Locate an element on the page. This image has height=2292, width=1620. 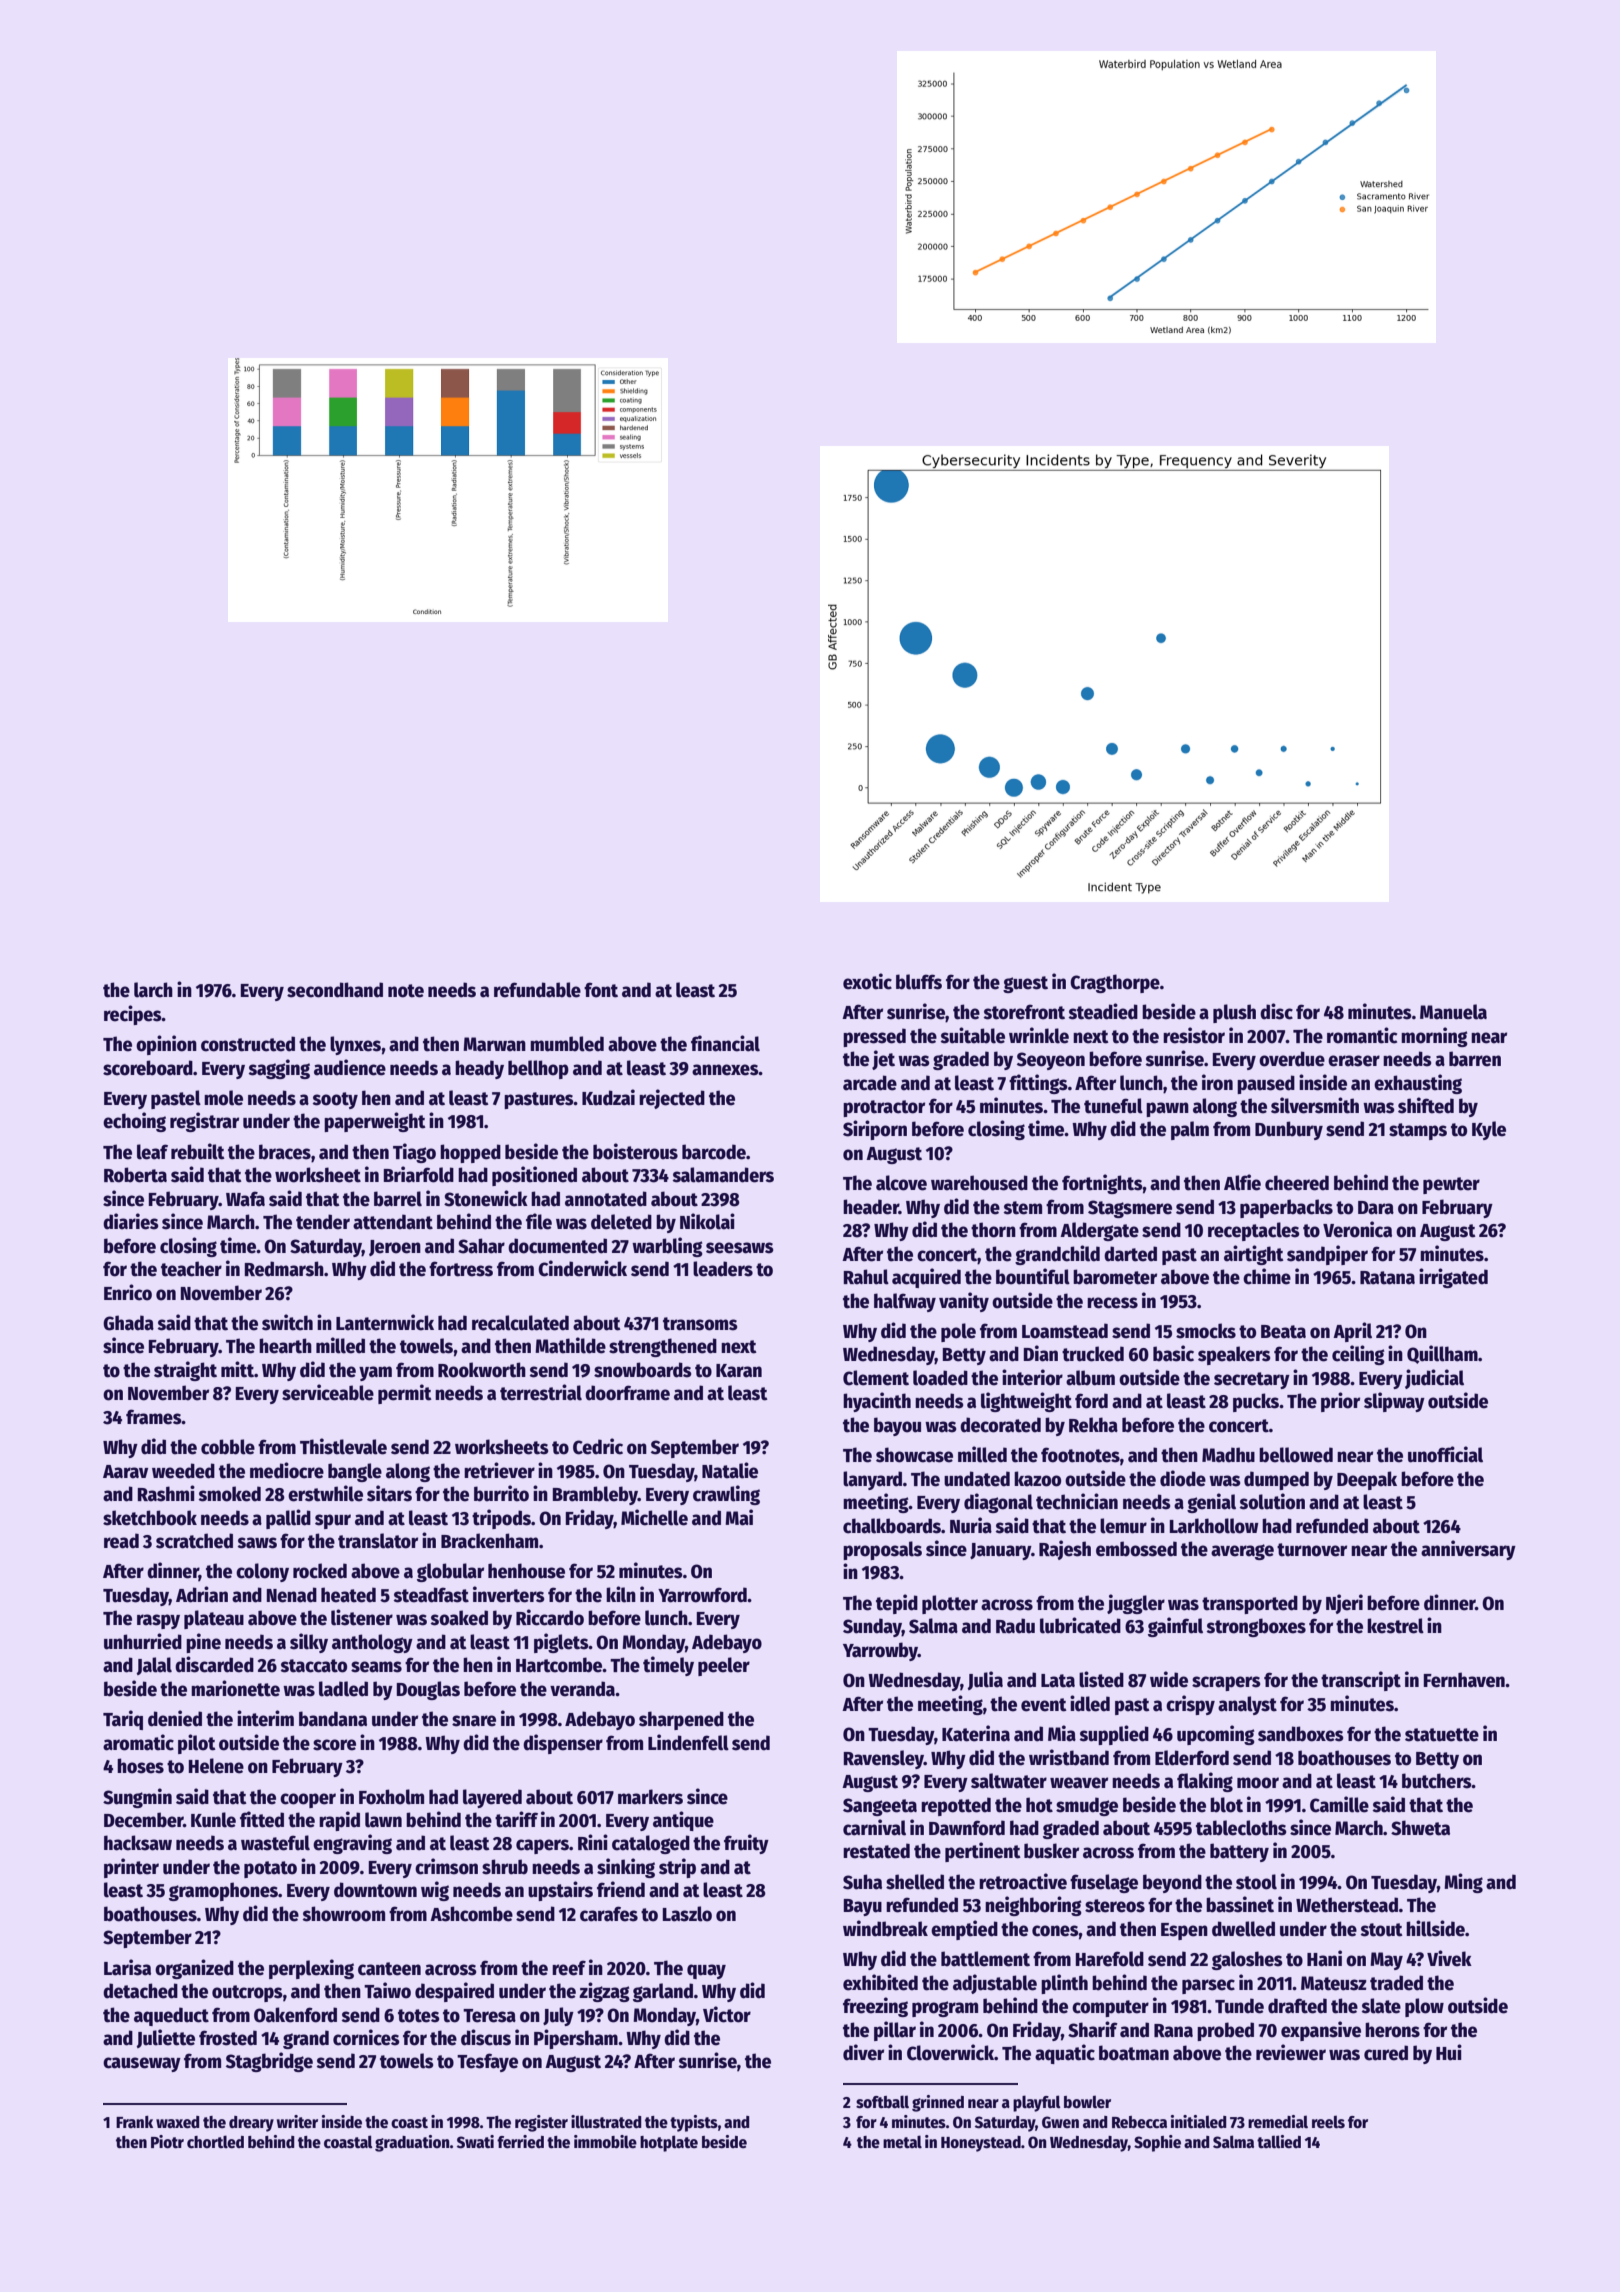
refundable is located at coordinates (537, 990).
